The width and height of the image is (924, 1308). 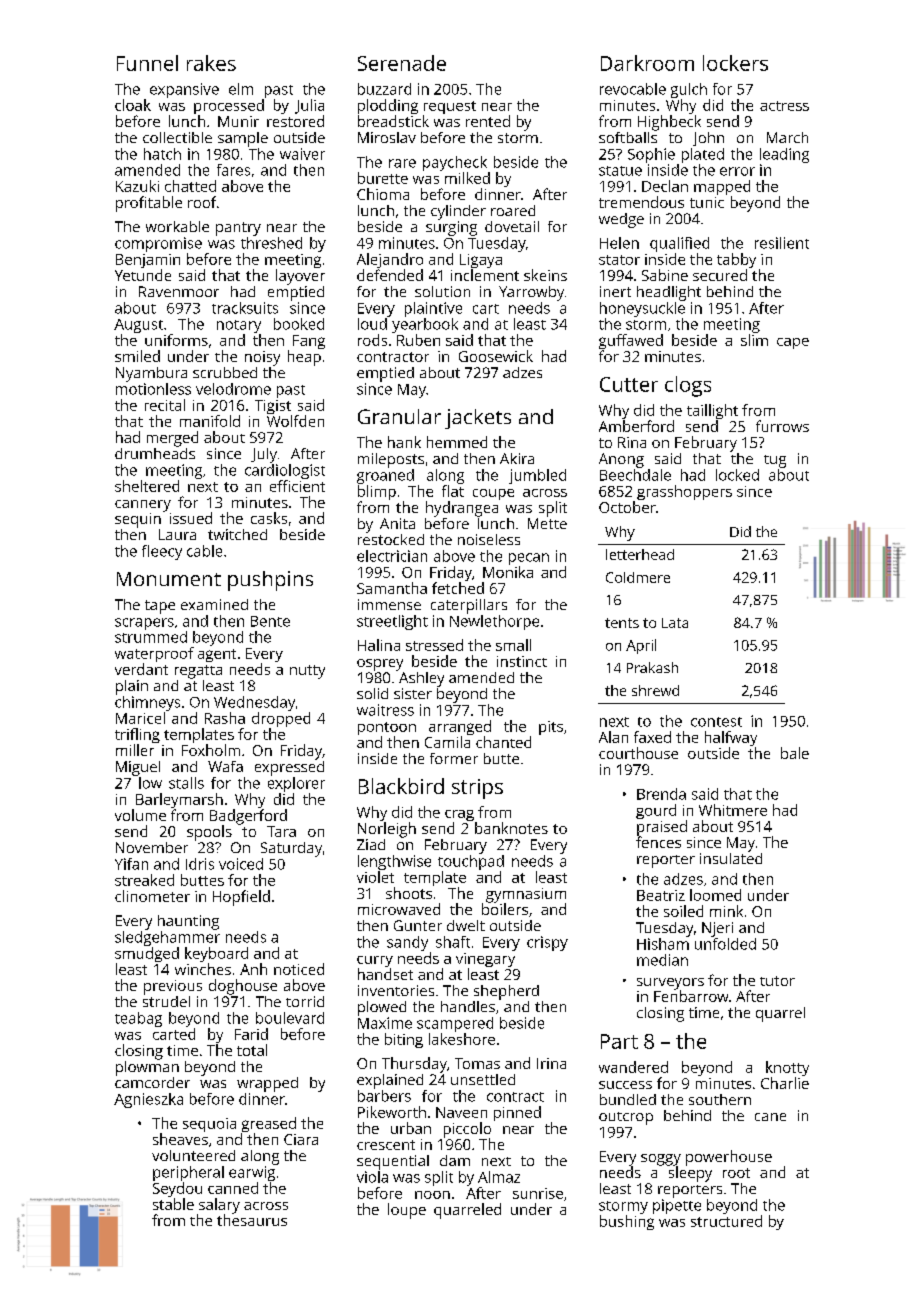 I want to click on Idris, so click(x=200, y=864).
